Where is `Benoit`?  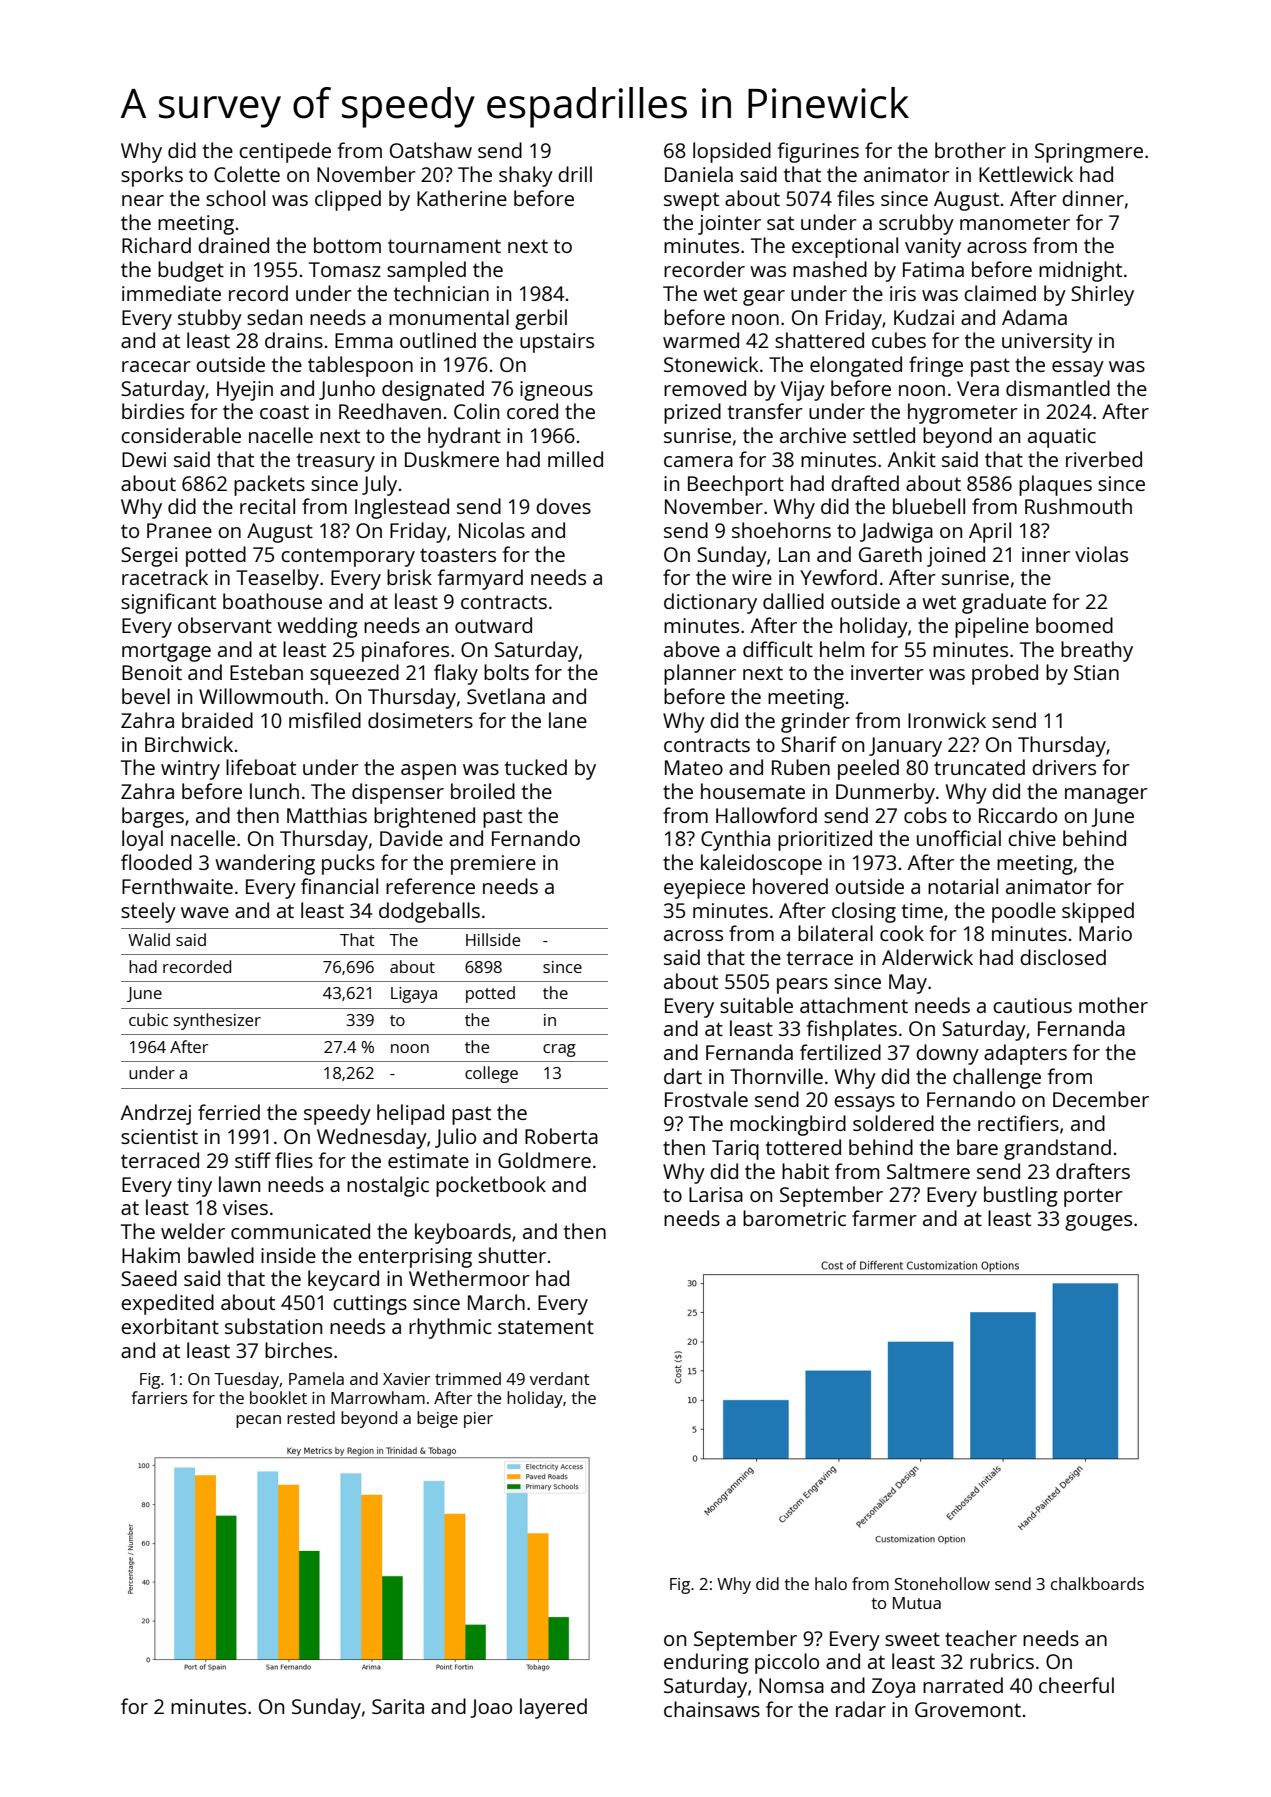 Benoit is located at coordinates (152, 672).
